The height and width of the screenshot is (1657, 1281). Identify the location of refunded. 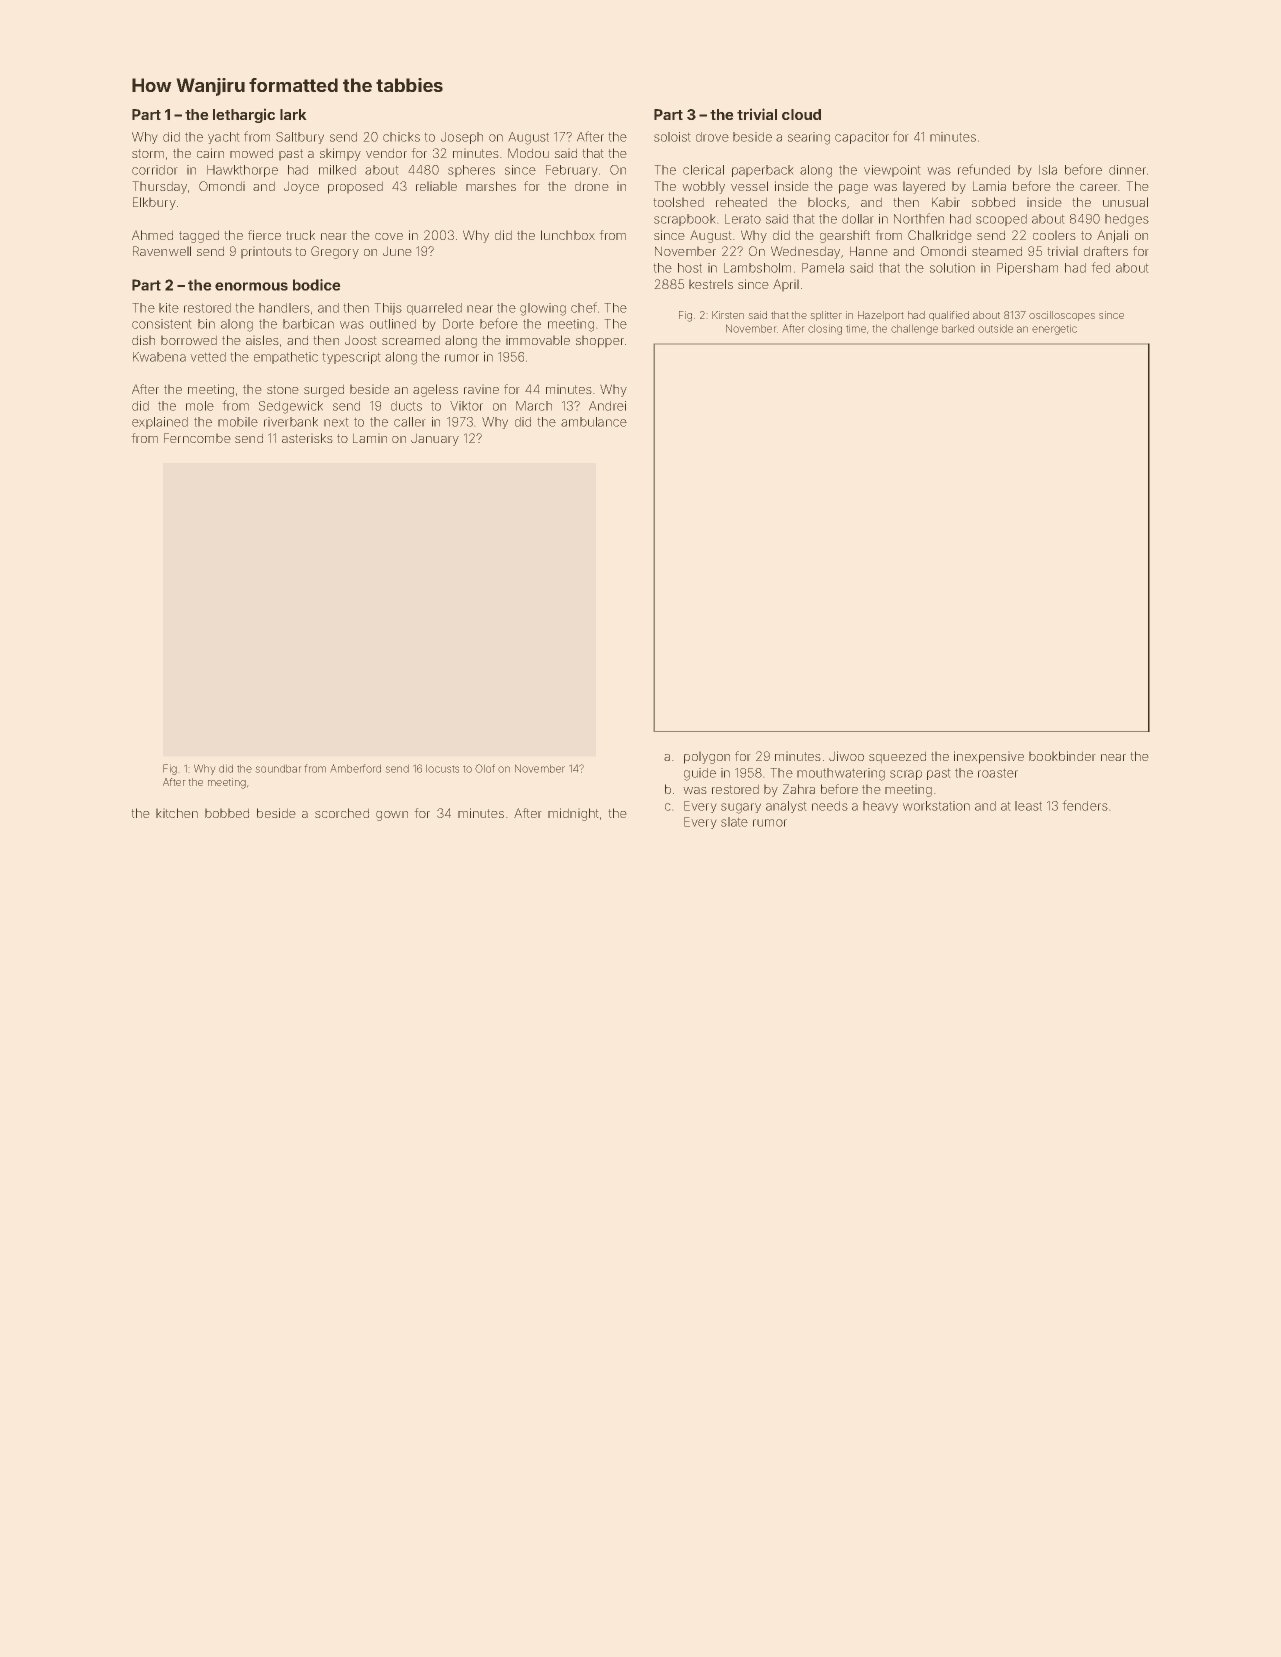
(984, 169).
